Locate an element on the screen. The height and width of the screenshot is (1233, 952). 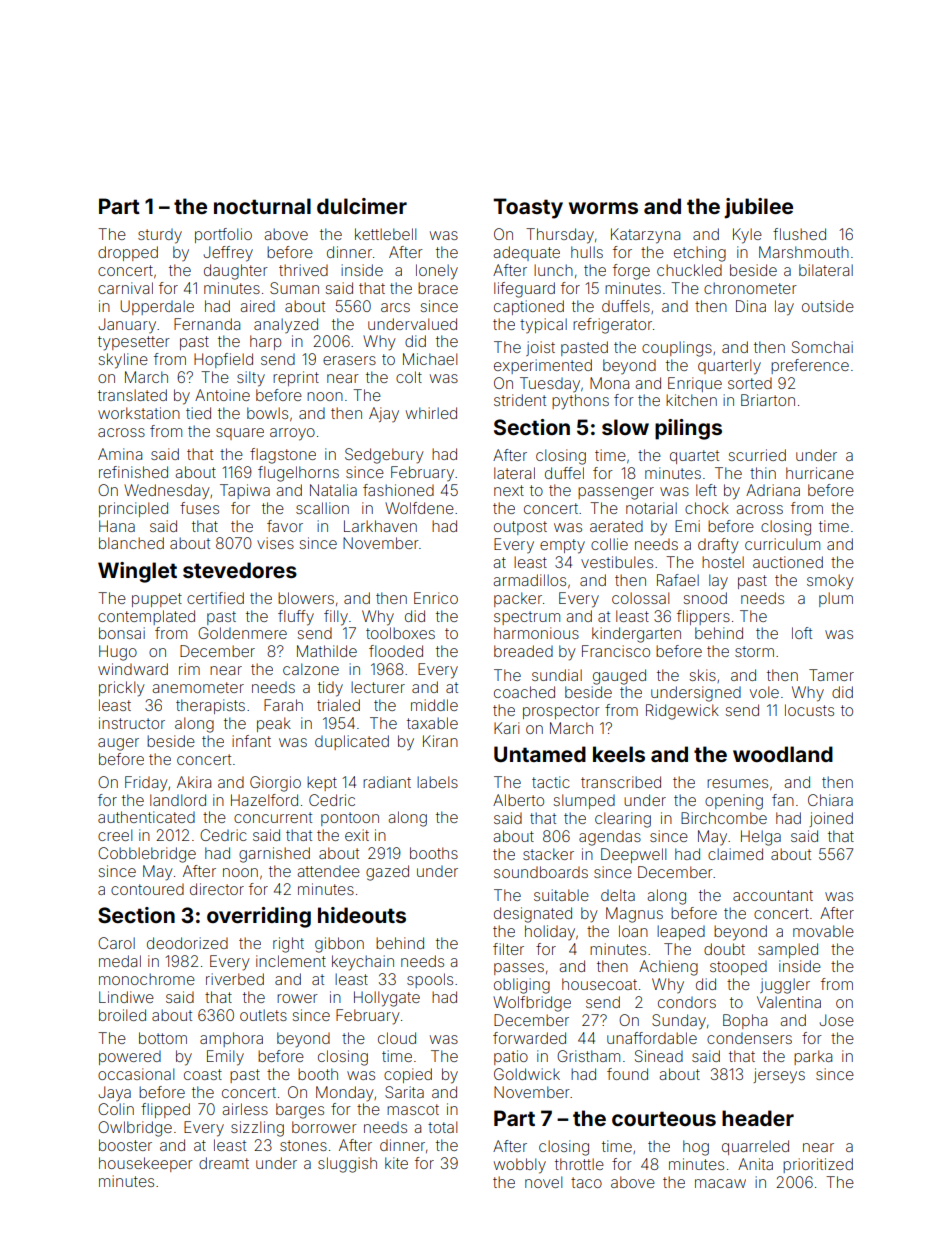
analyzed is located at coordinates (286, 325).
